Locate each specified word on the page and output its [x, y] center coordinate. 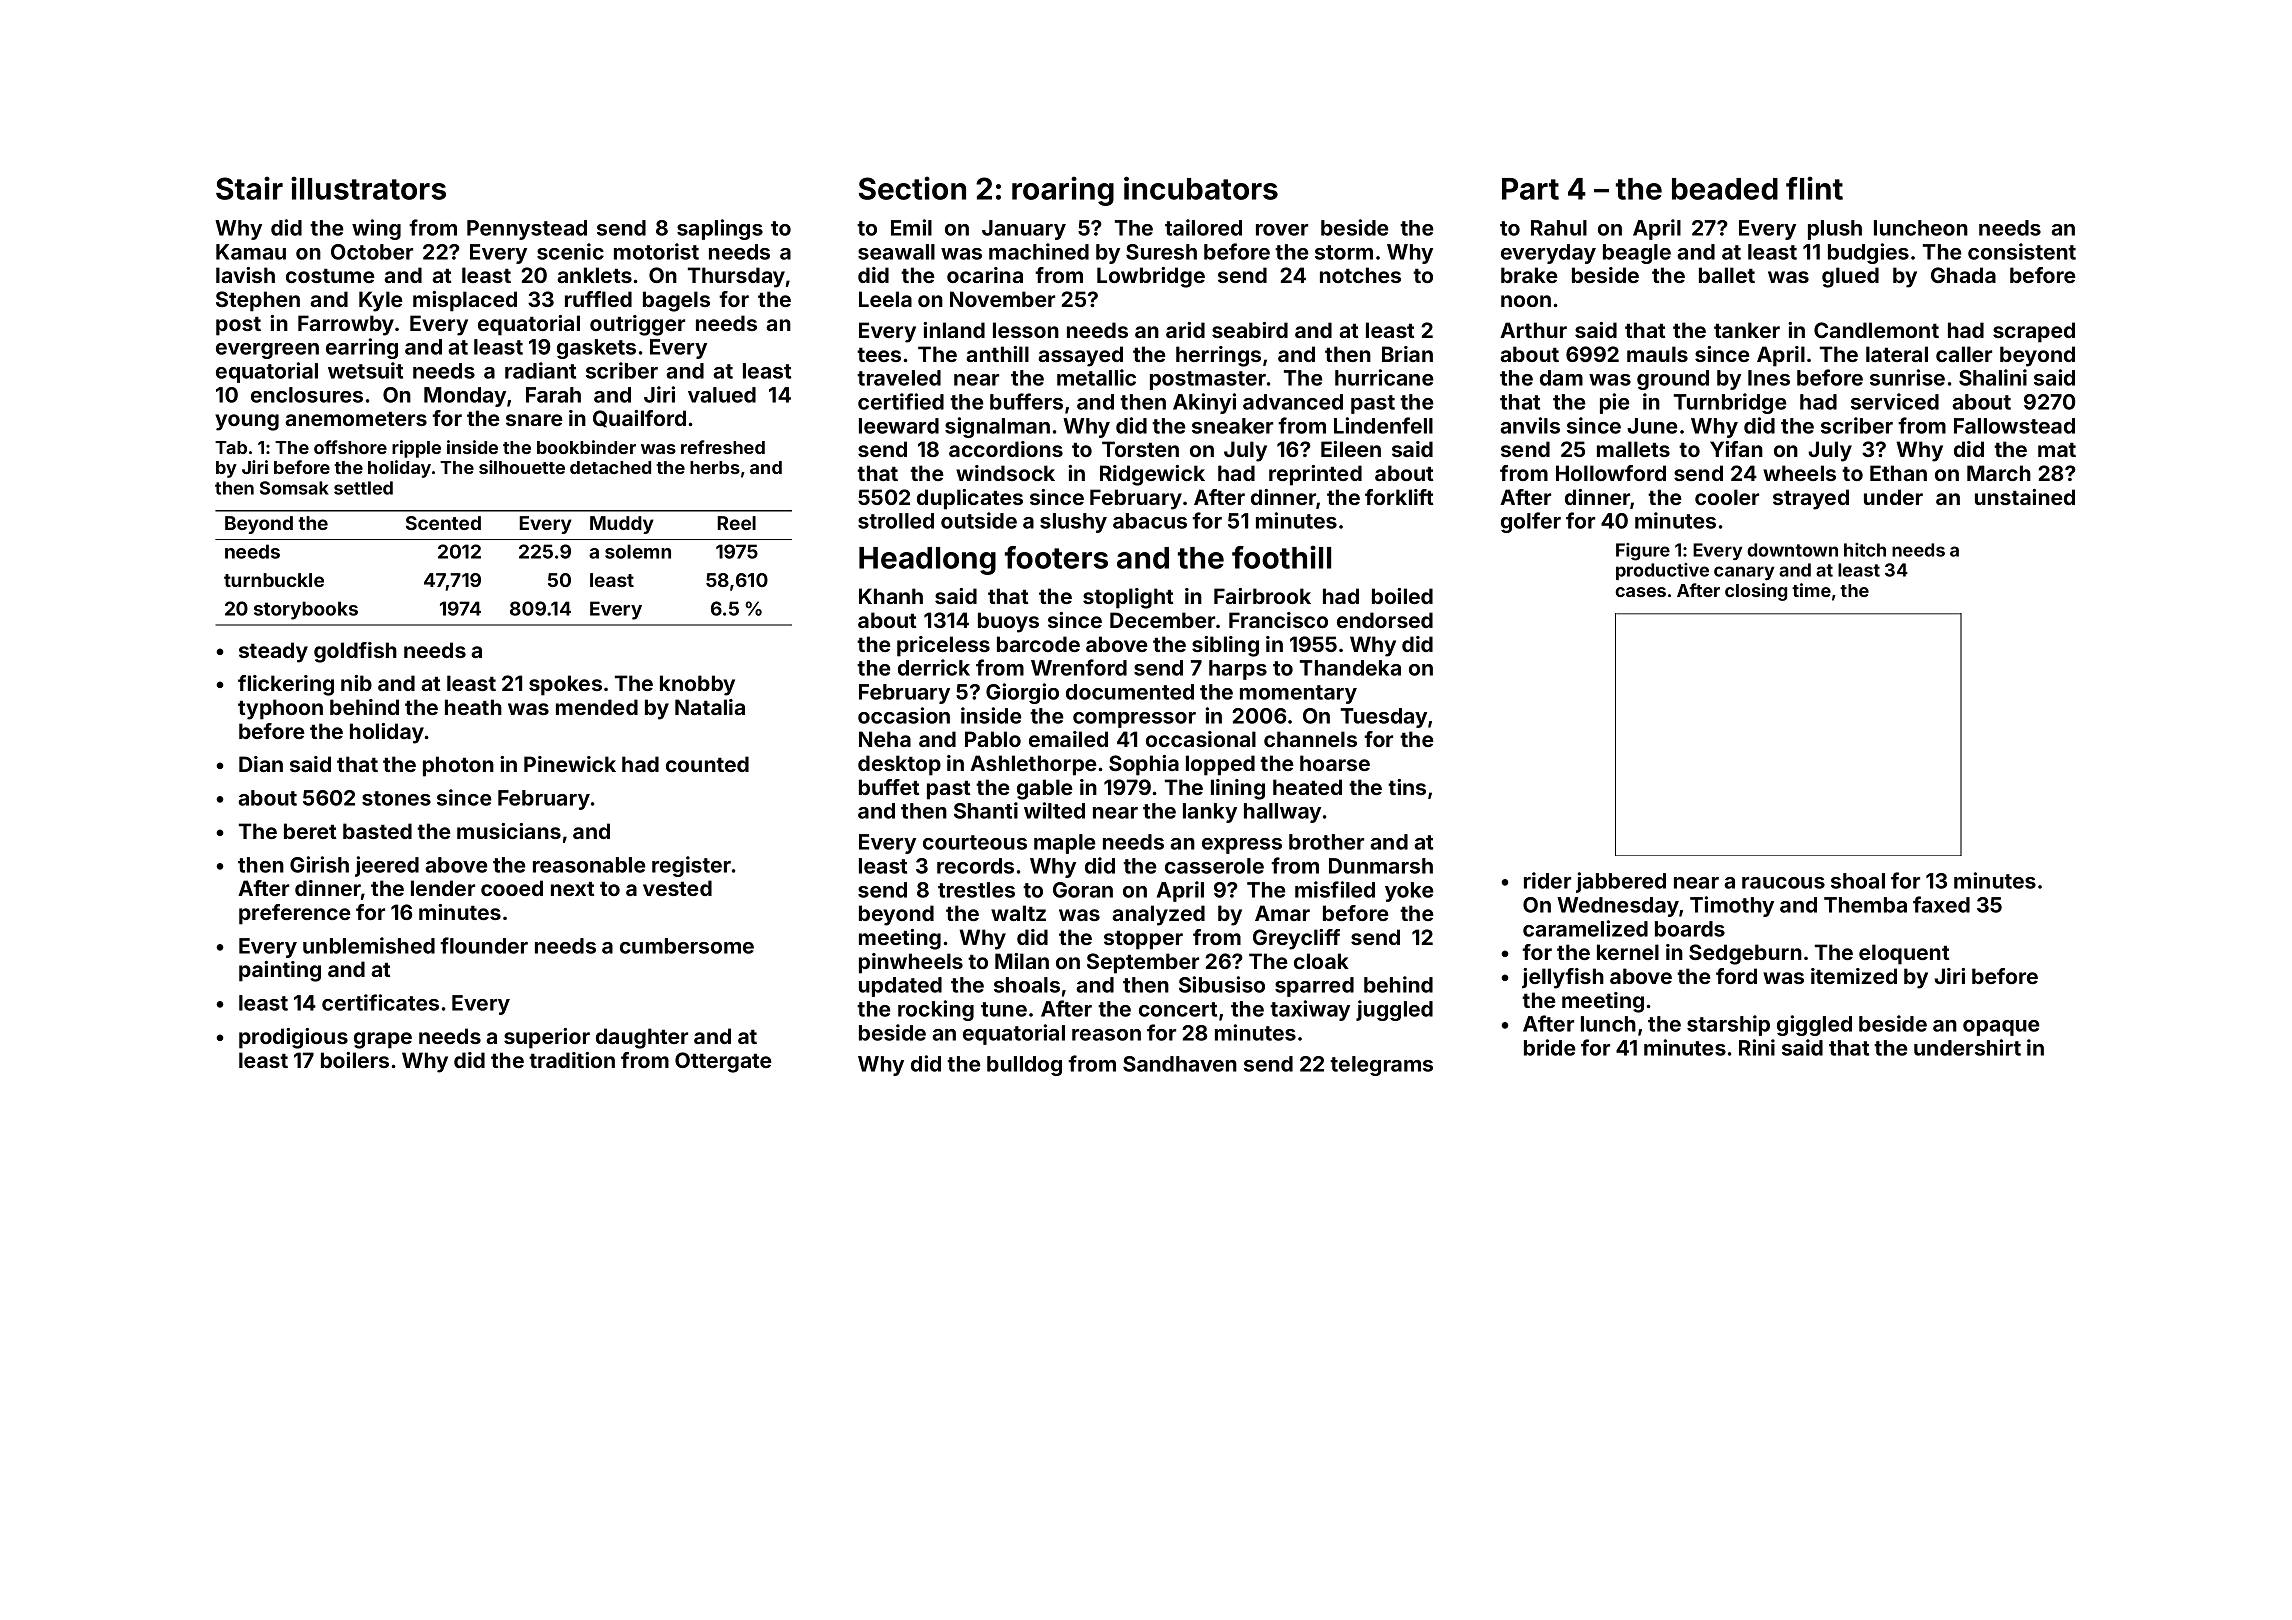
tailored [1203, 227]
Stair [249, 188]
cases [1640, 592]
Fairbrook [1262, 596]
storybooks [306, 610]
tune [1004, 1009]
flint [1814, 188]
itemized [1854, 976]
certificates [380, 1002]
